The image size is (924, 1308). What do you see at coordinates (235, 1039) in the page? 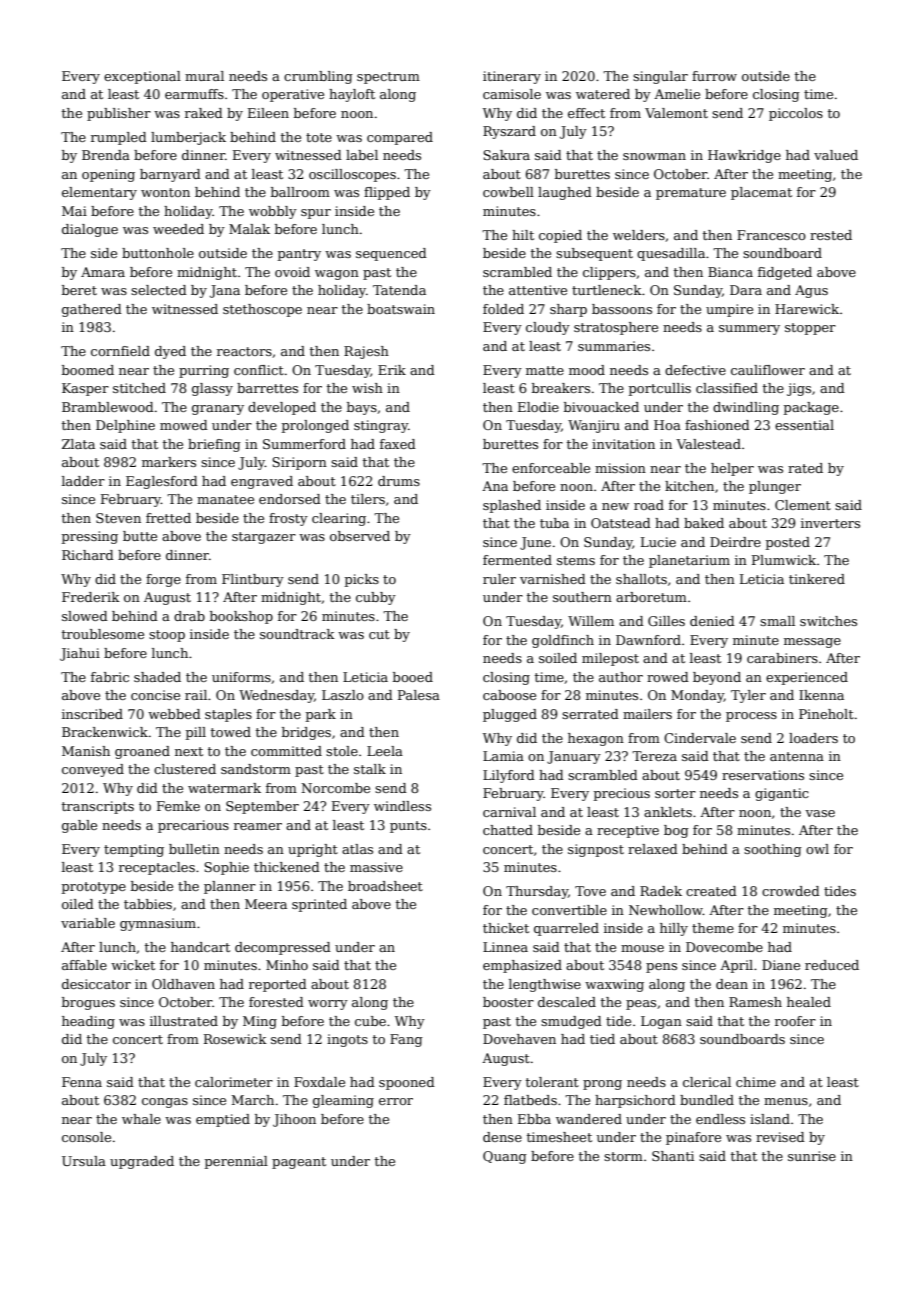
I see `Rosewick` at bounding box center [235, 1039].
